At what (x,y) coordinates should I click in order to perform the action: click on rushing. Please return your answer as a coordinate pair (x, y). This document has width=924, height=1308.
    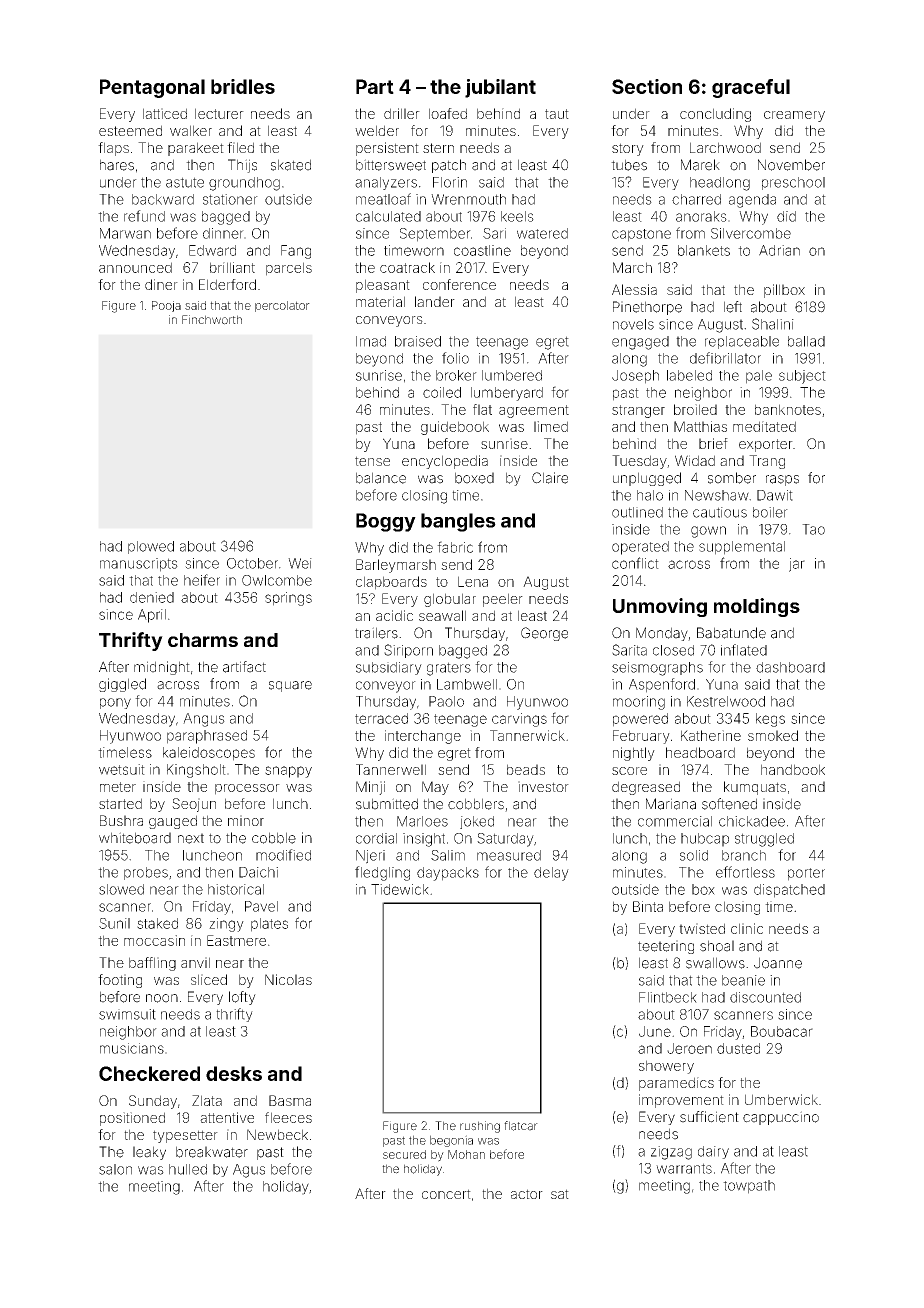
    Looking at the image, I should click on (480, 1127).
